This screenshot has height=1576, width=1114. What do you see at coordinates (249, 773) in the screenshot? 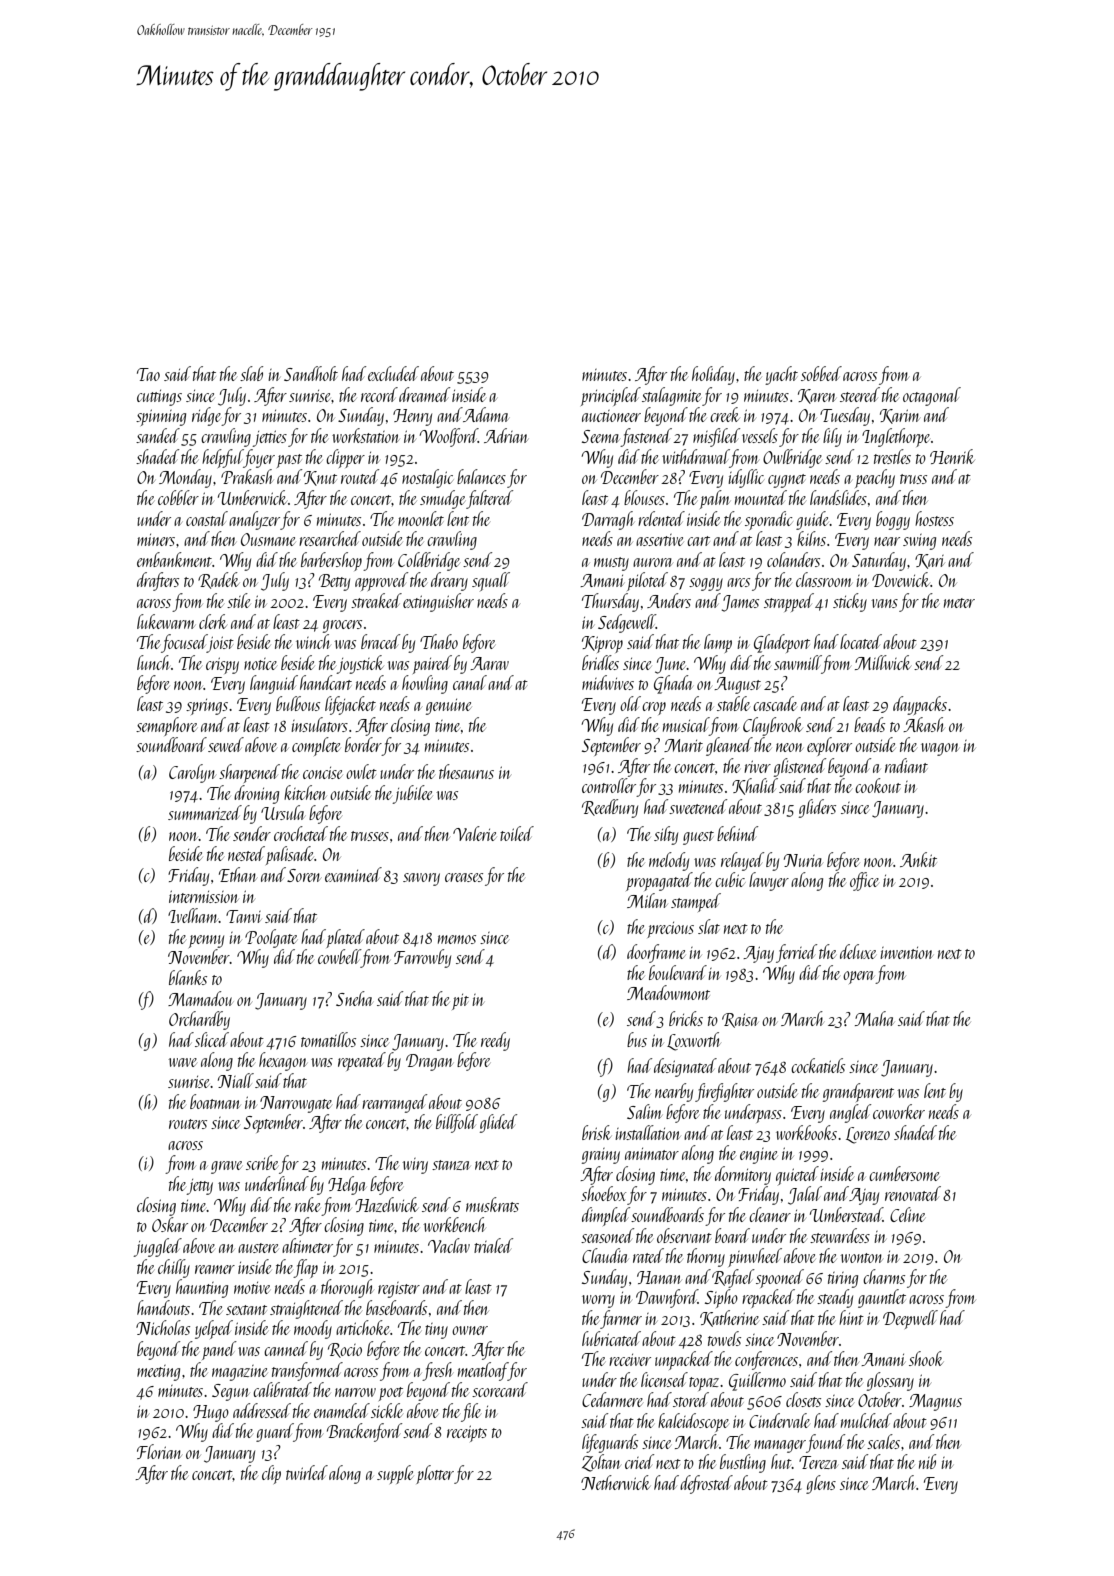
I see `sharpened` at bounding box center [249, 773].
